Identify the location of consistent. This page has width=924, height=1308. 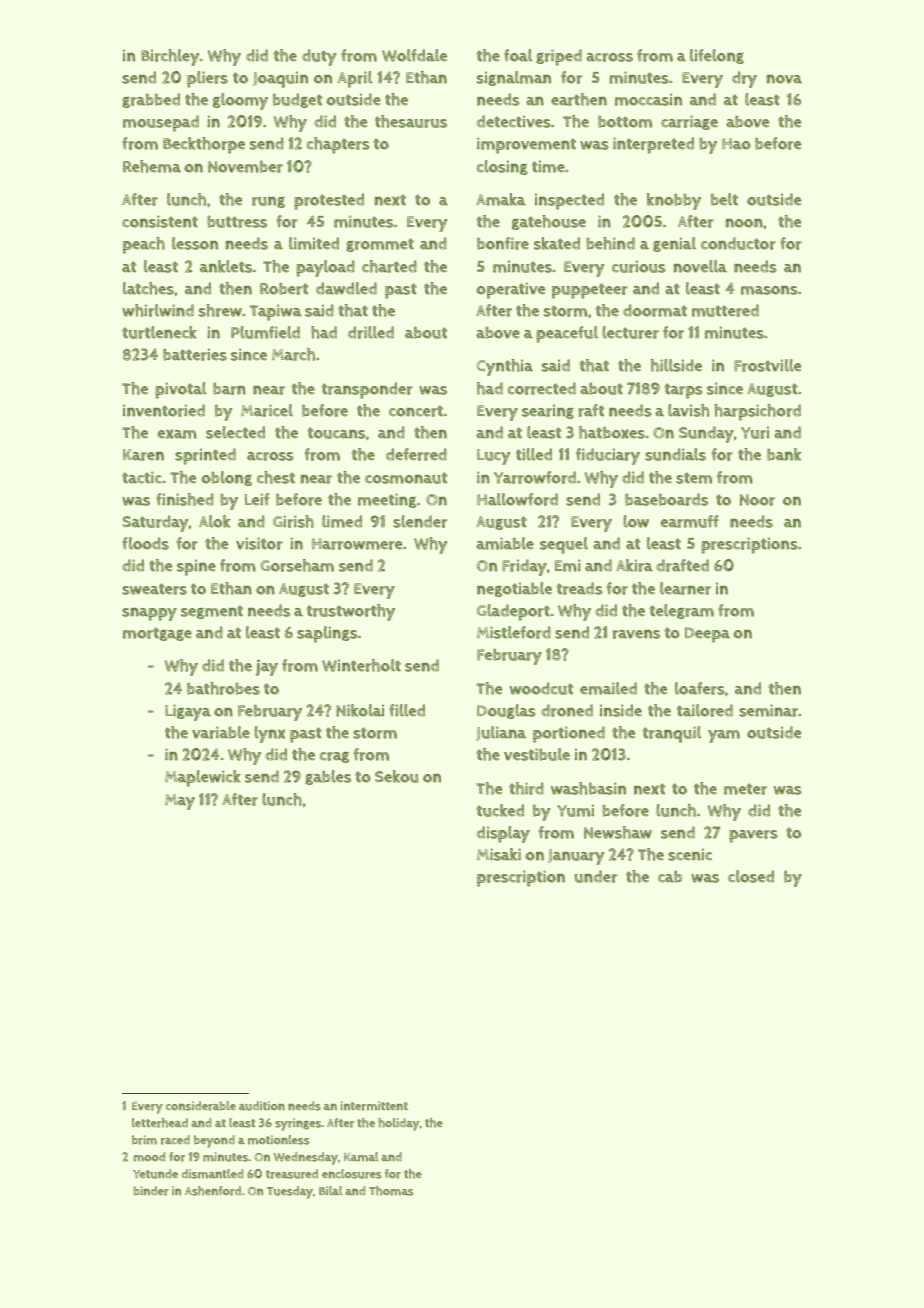
(160, 221).
